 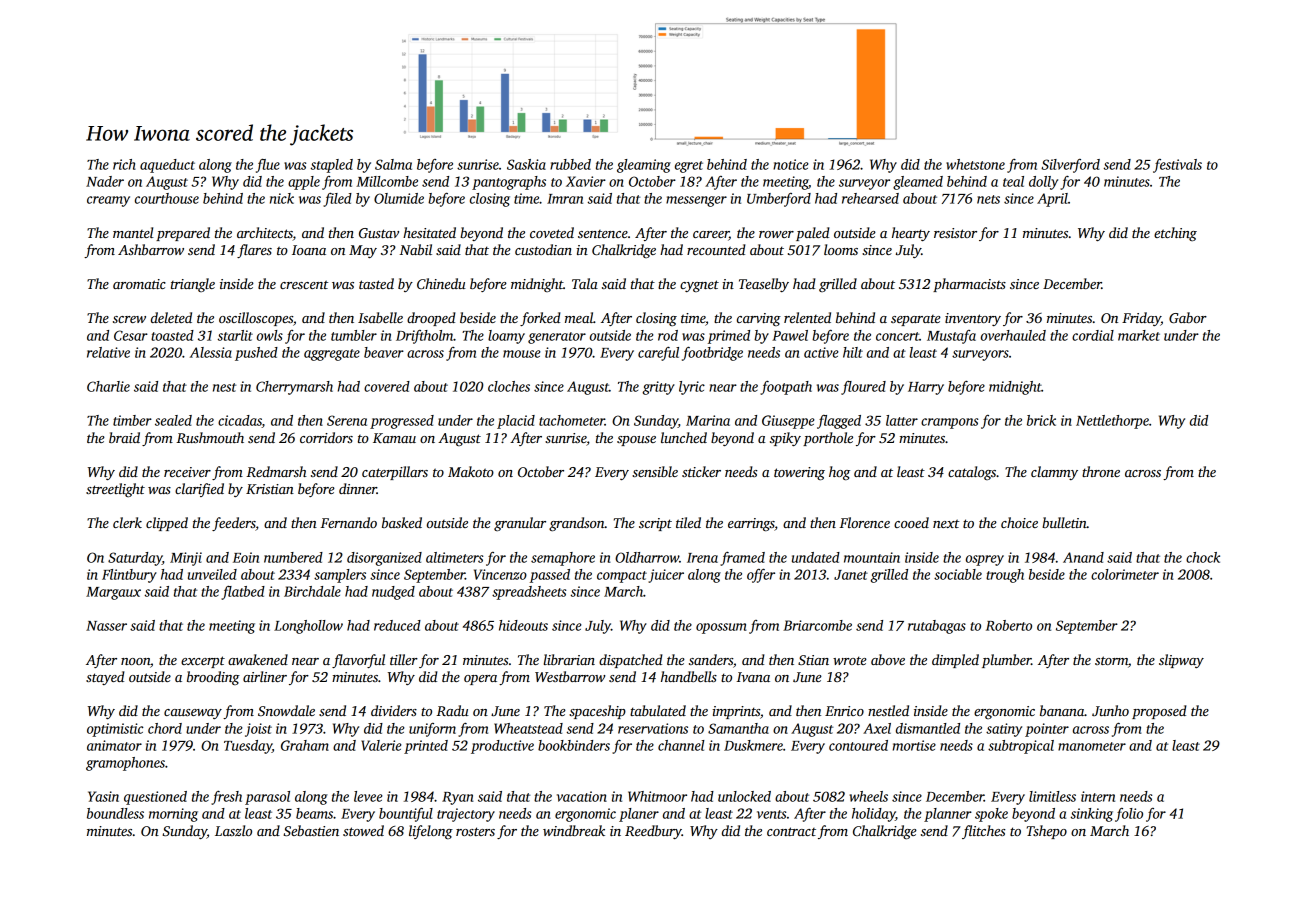 What do you see at coordinates (791, 164) in the screenshot?
I see `notice` at bounding box center [791, 164].
